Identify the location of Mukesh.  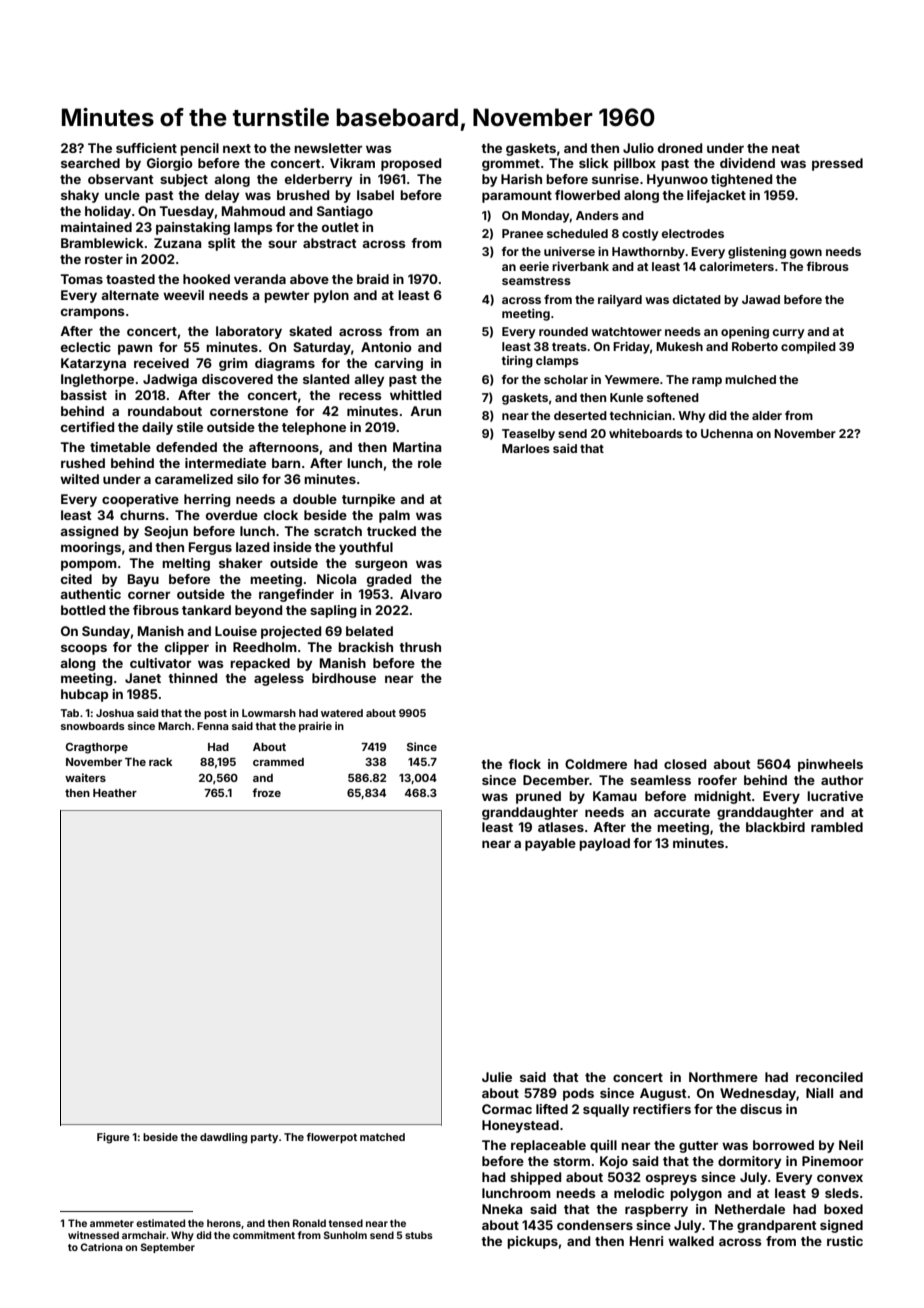
(679, 346).
